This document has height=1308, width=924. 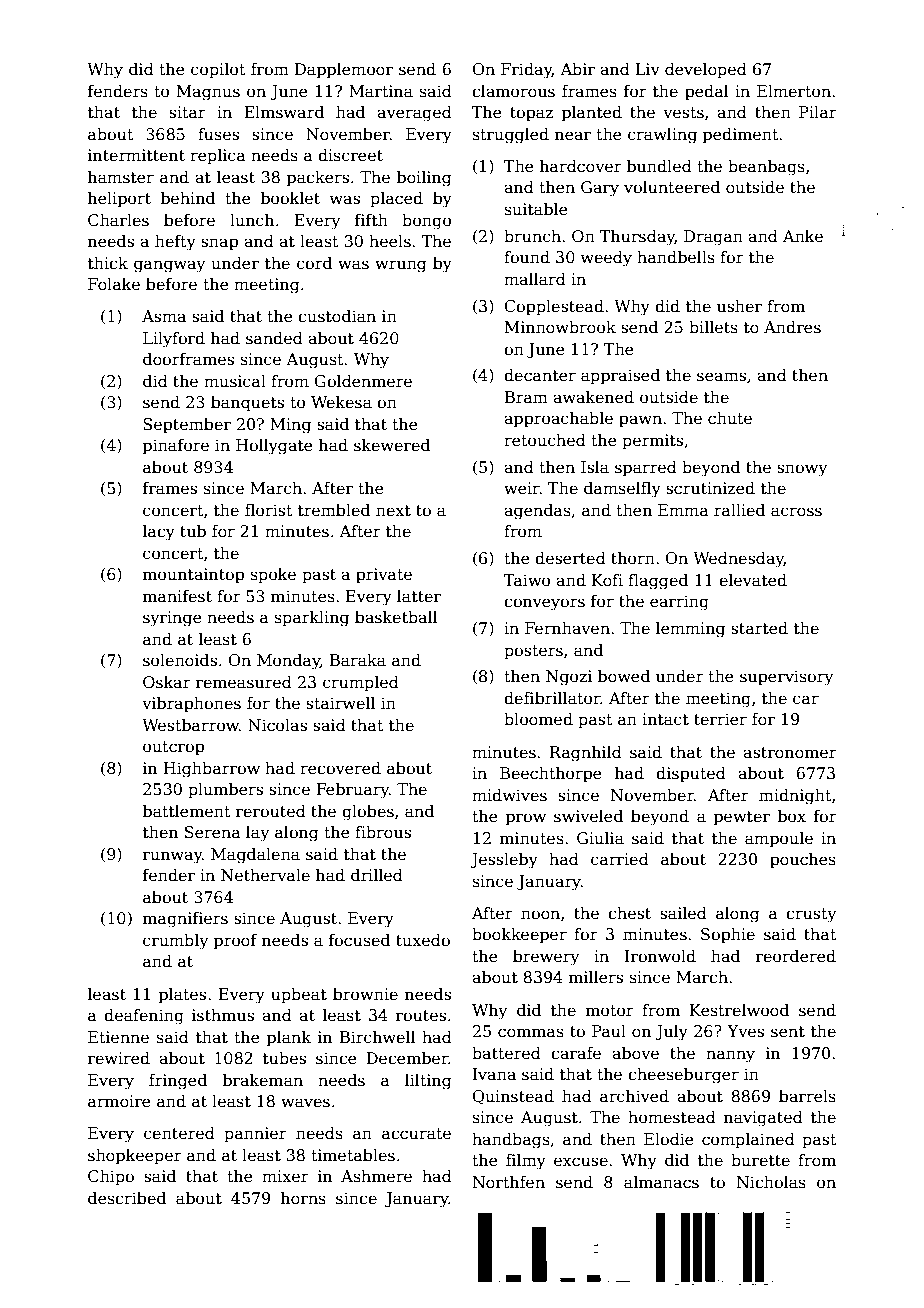 What do you see at coordinates (706, 71) in the document?
I see `developed` at bounding box center [706, 71].
